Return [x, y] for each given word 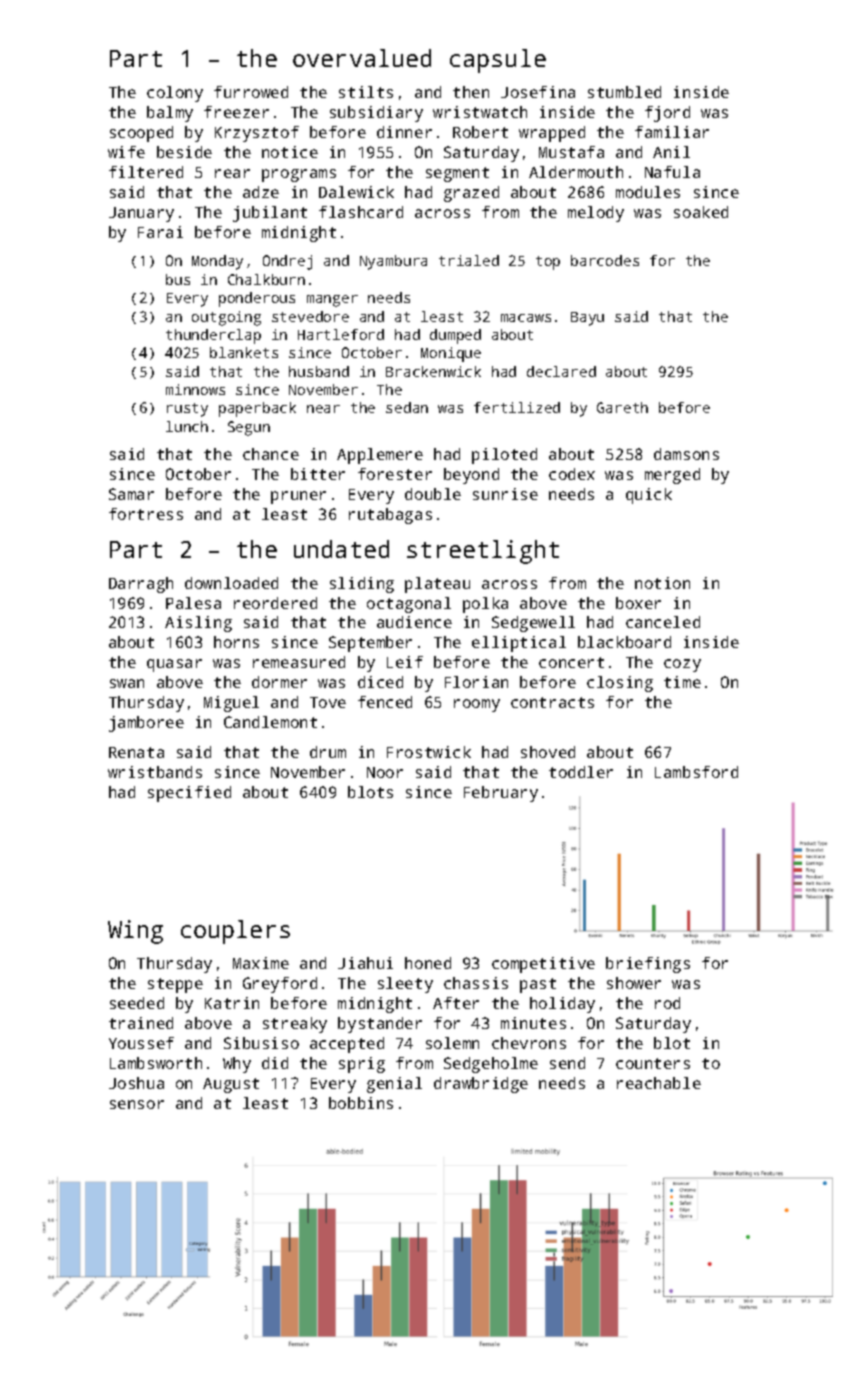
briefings [648, 965]
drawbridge [481, 1085]
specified [189, 794]
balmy [170, 114]
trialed [469, 260]
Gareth [622, 407]
